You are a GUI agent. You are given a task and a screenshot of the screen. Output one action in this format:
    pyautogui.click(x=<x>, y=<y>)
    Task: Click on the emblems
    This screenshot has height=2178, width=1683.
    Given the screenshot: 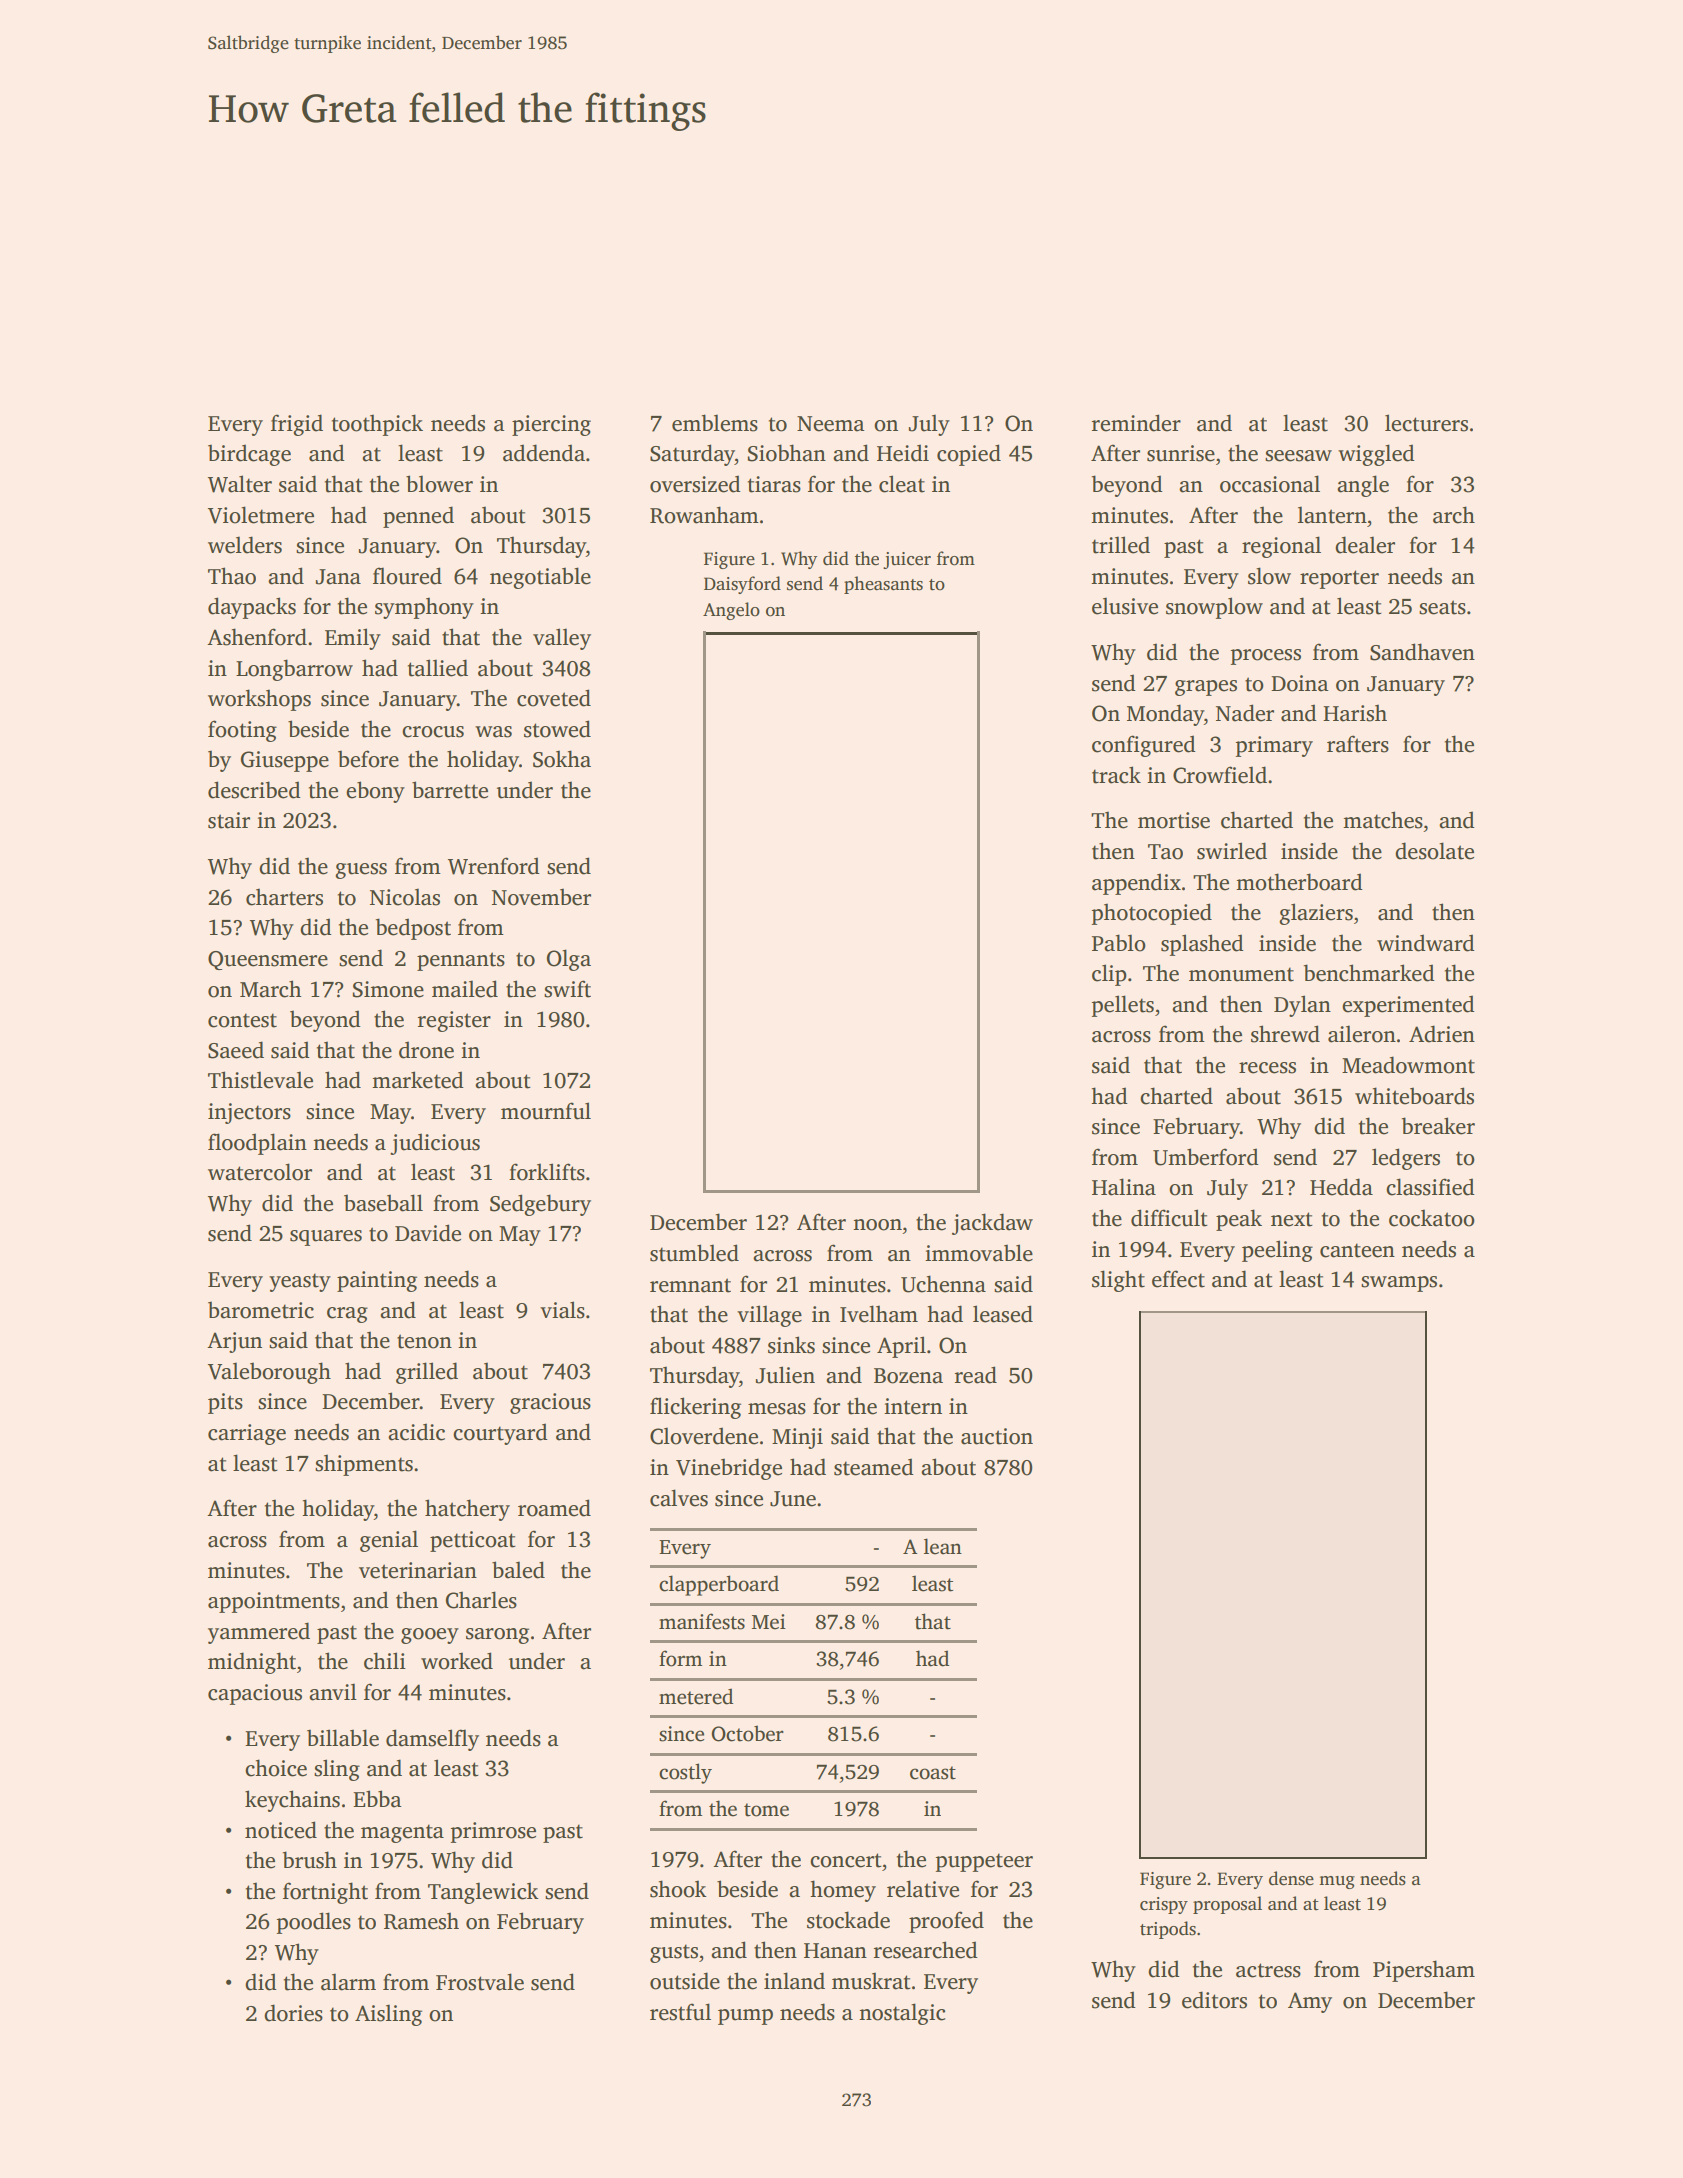 What is the action you would take?
    pyautogui.click(x=715, y=423)
